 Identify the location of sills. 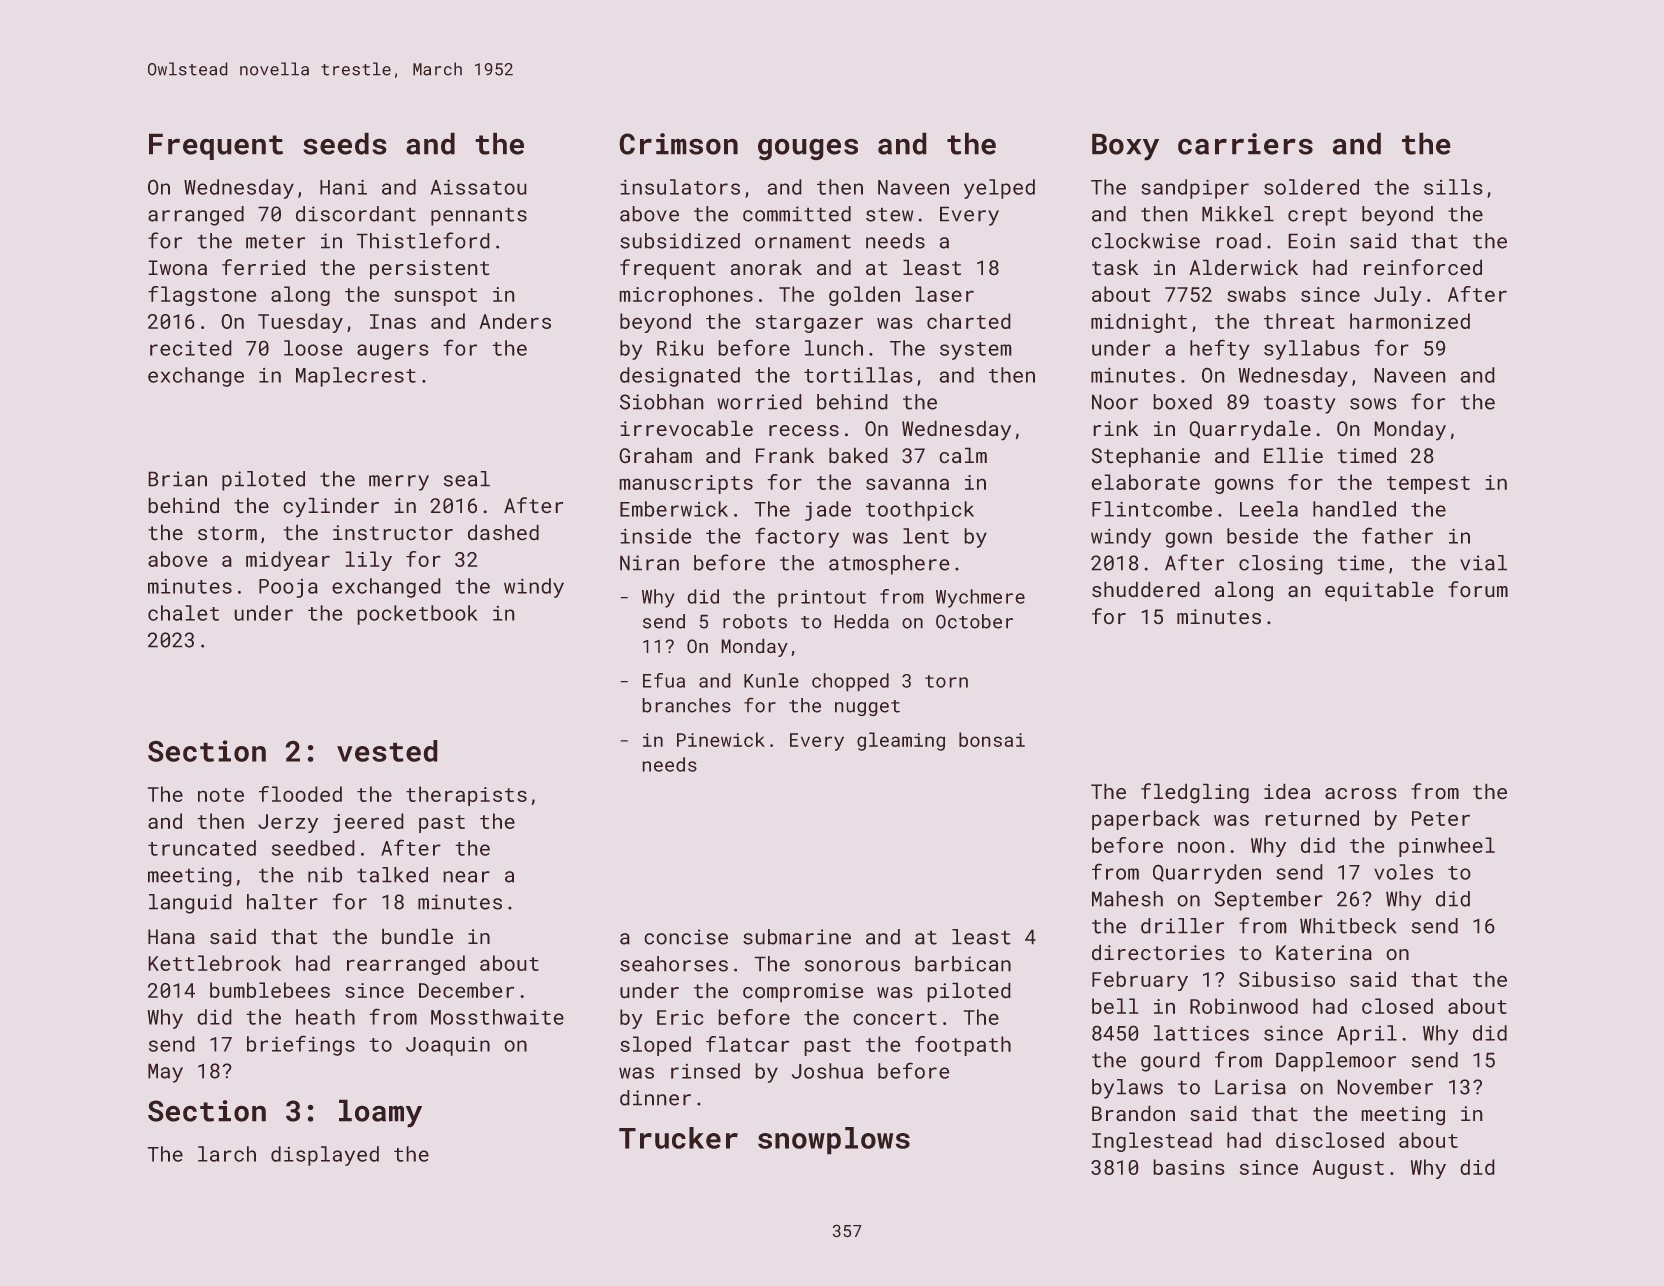
(1453, 187).
